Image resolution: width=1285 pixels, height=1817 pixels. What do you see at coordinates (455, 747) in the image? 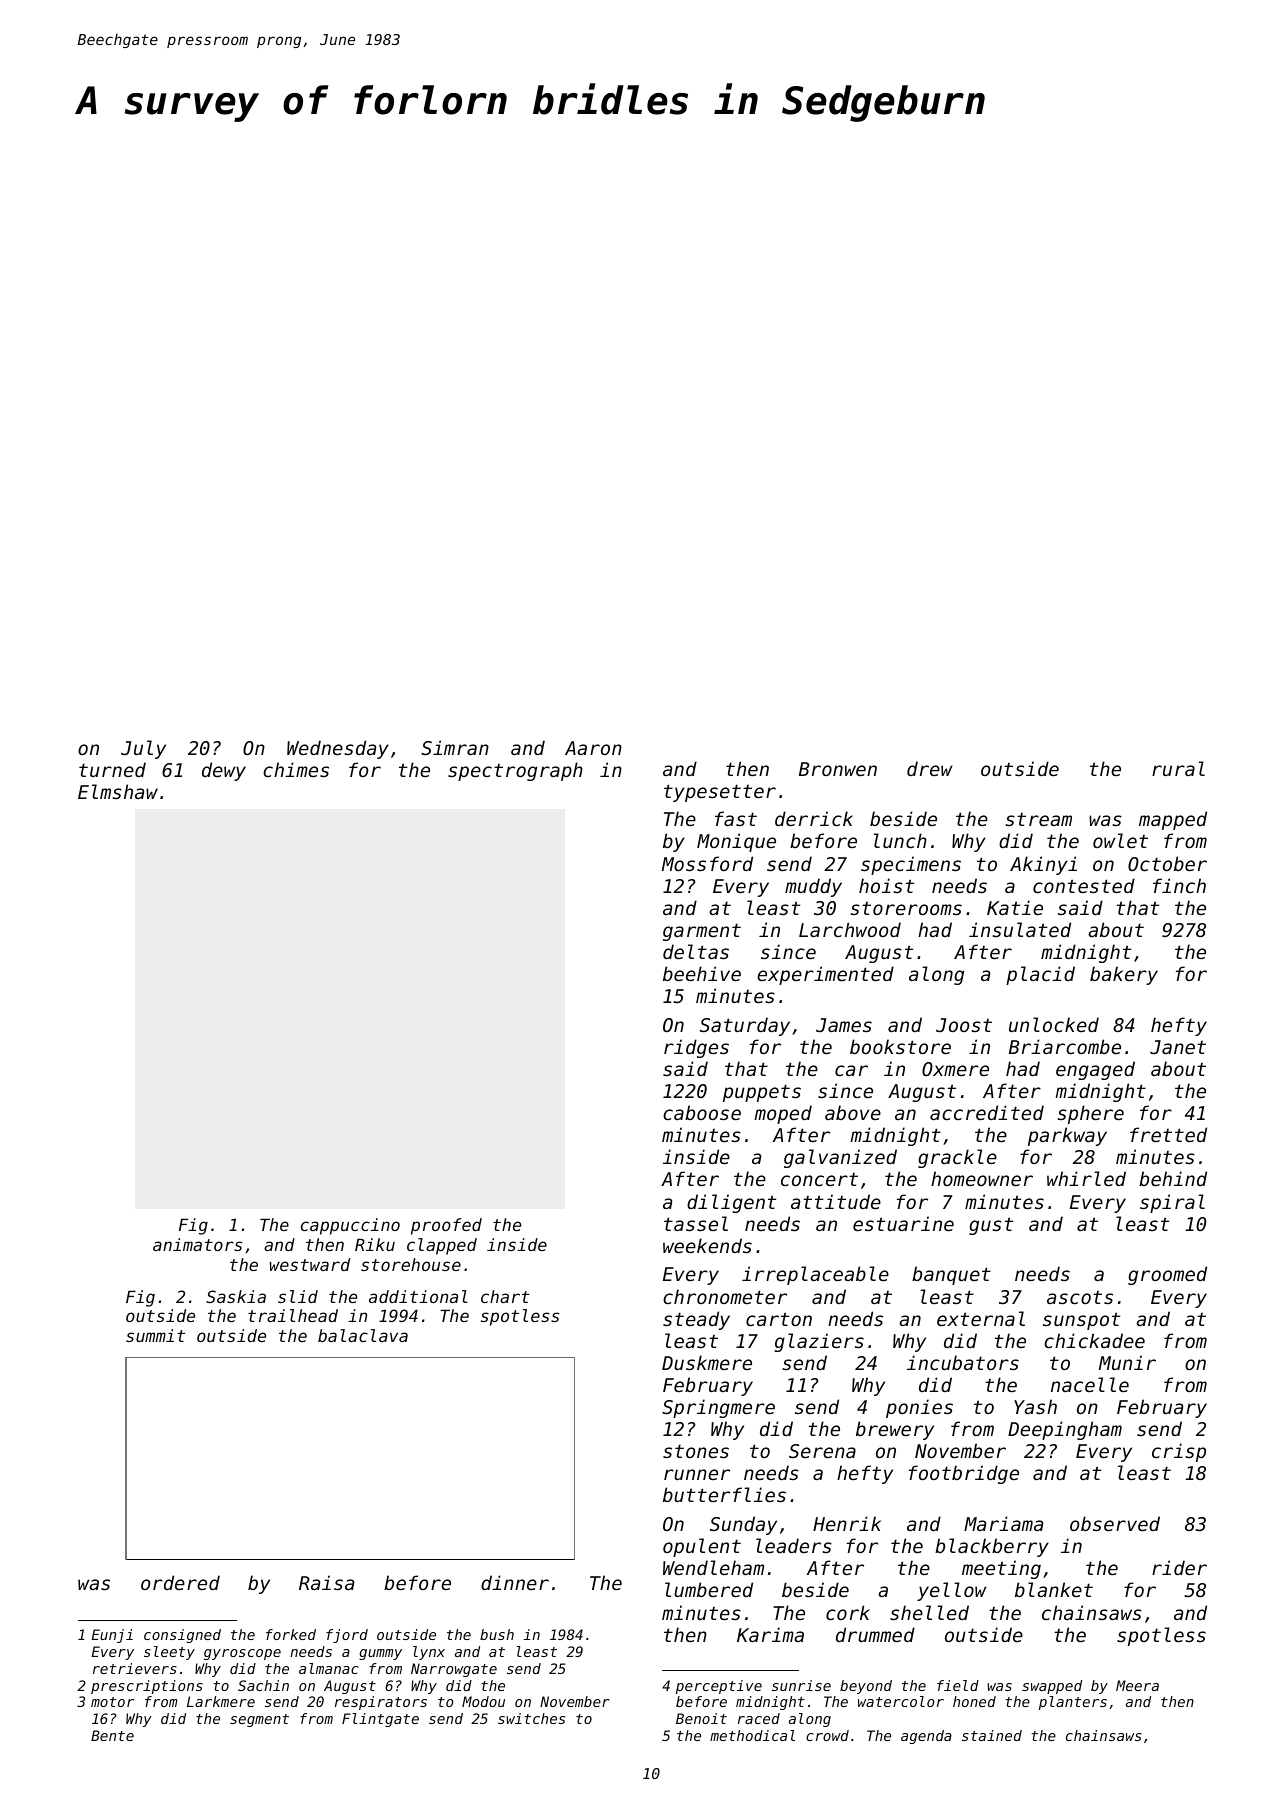
I see `Simran` at bounding box center [455, 747].
